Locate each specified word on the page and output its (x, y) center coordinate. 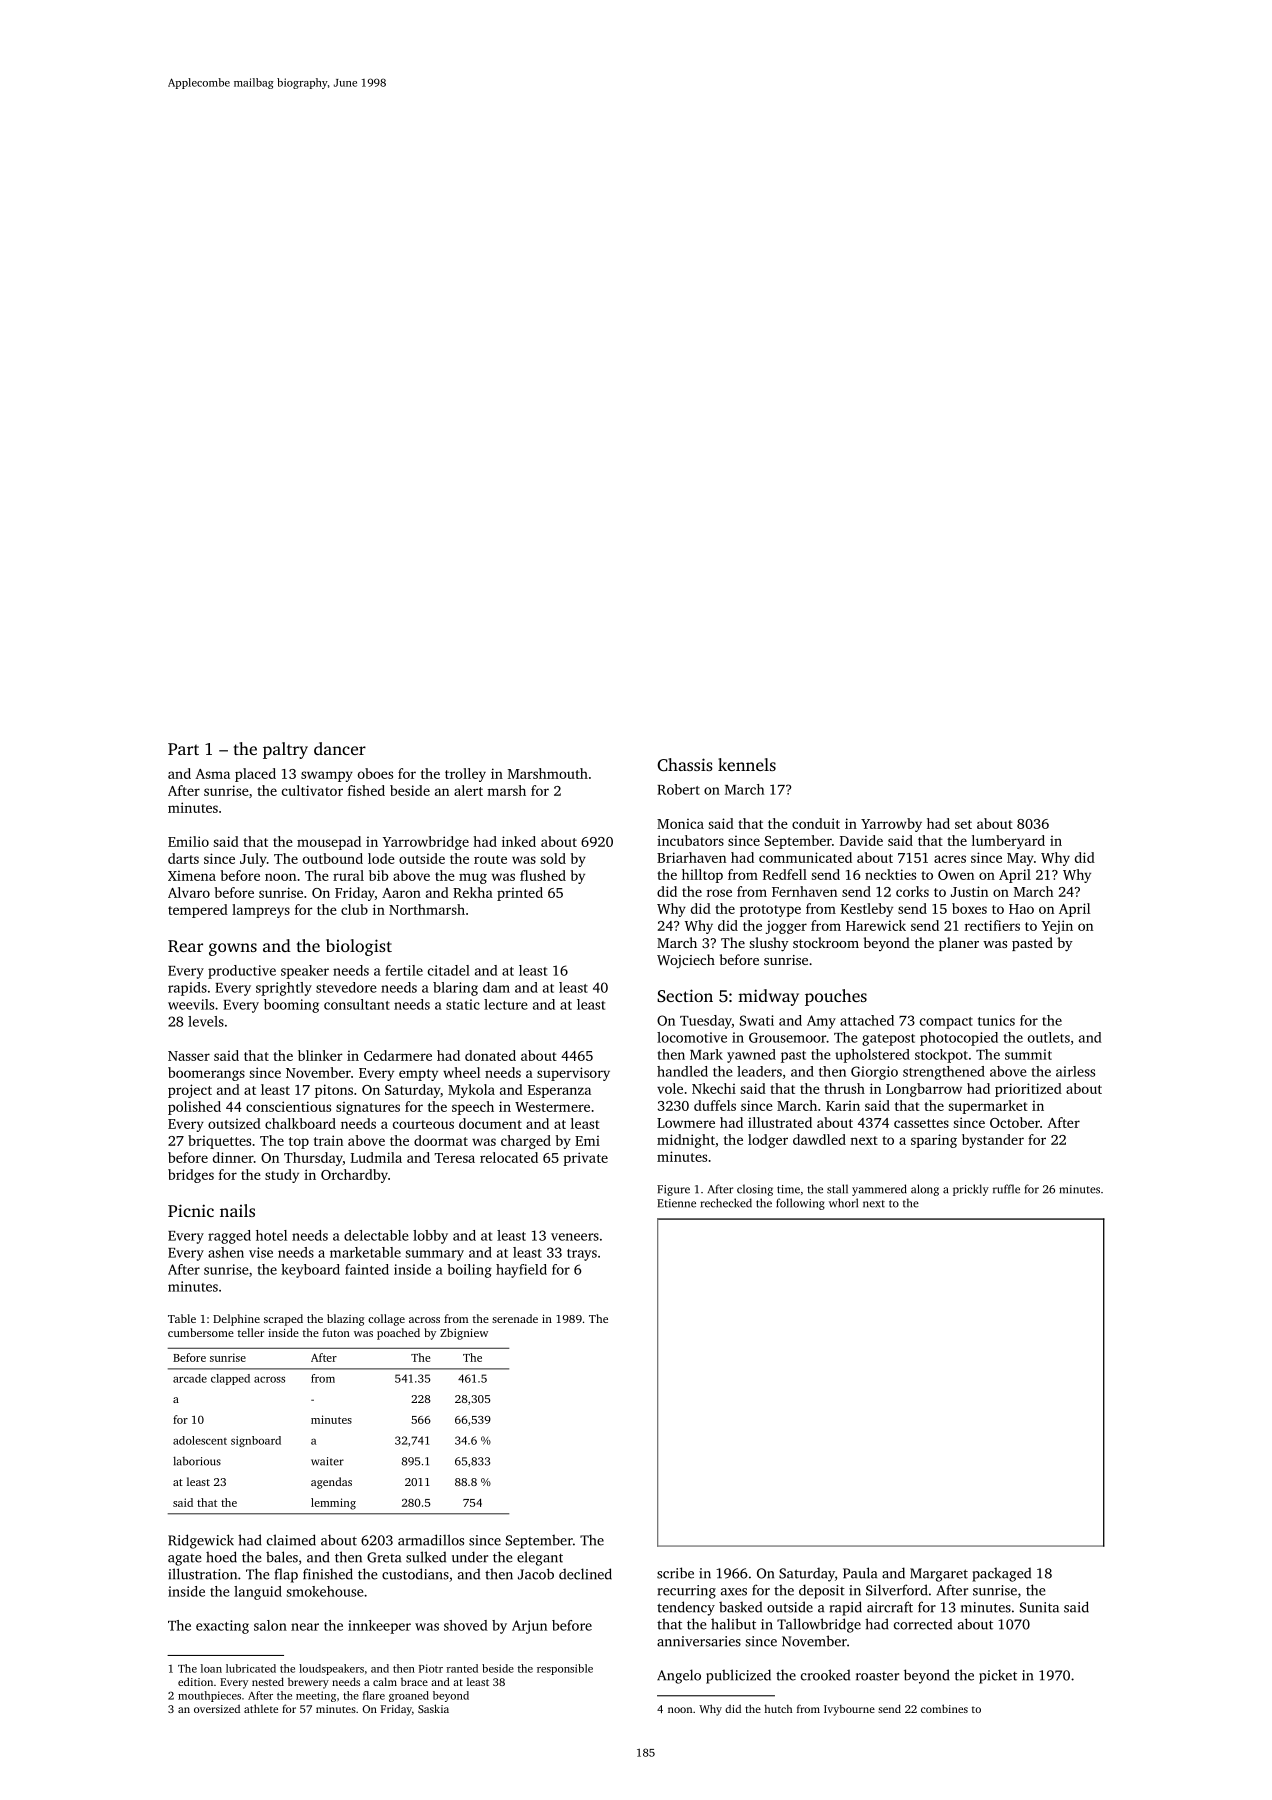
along (925, 1190)
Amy (821, 1022)
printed (520, 894)
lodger (768, 1141)
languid (258, 1593)
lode (381, 858)
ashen (226, 1252)
